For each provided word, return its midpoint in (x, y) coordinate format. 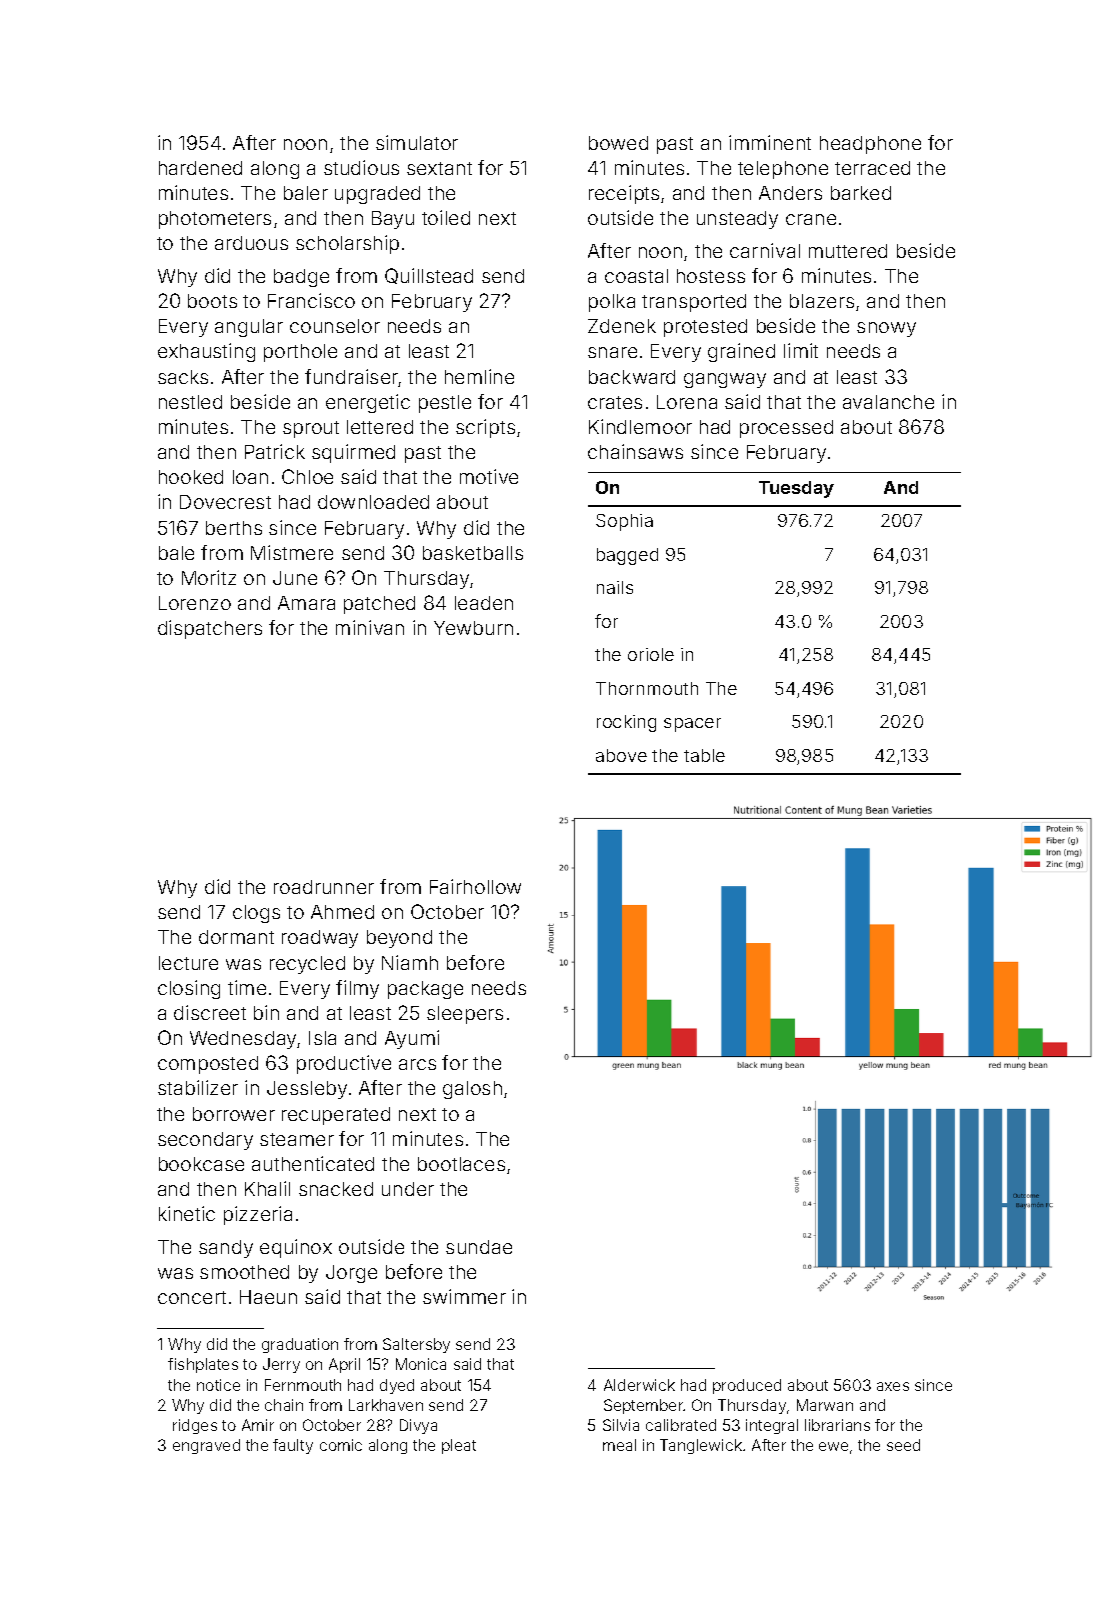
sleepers (465, 1015)
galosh (472, 1090)
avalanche (888, 402)
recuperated (336, 1116)
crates (615, 402)
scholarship (347, 244)
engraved (206, 1446)
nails (615, 587)
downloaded (373, 502)
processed (786, 429)
